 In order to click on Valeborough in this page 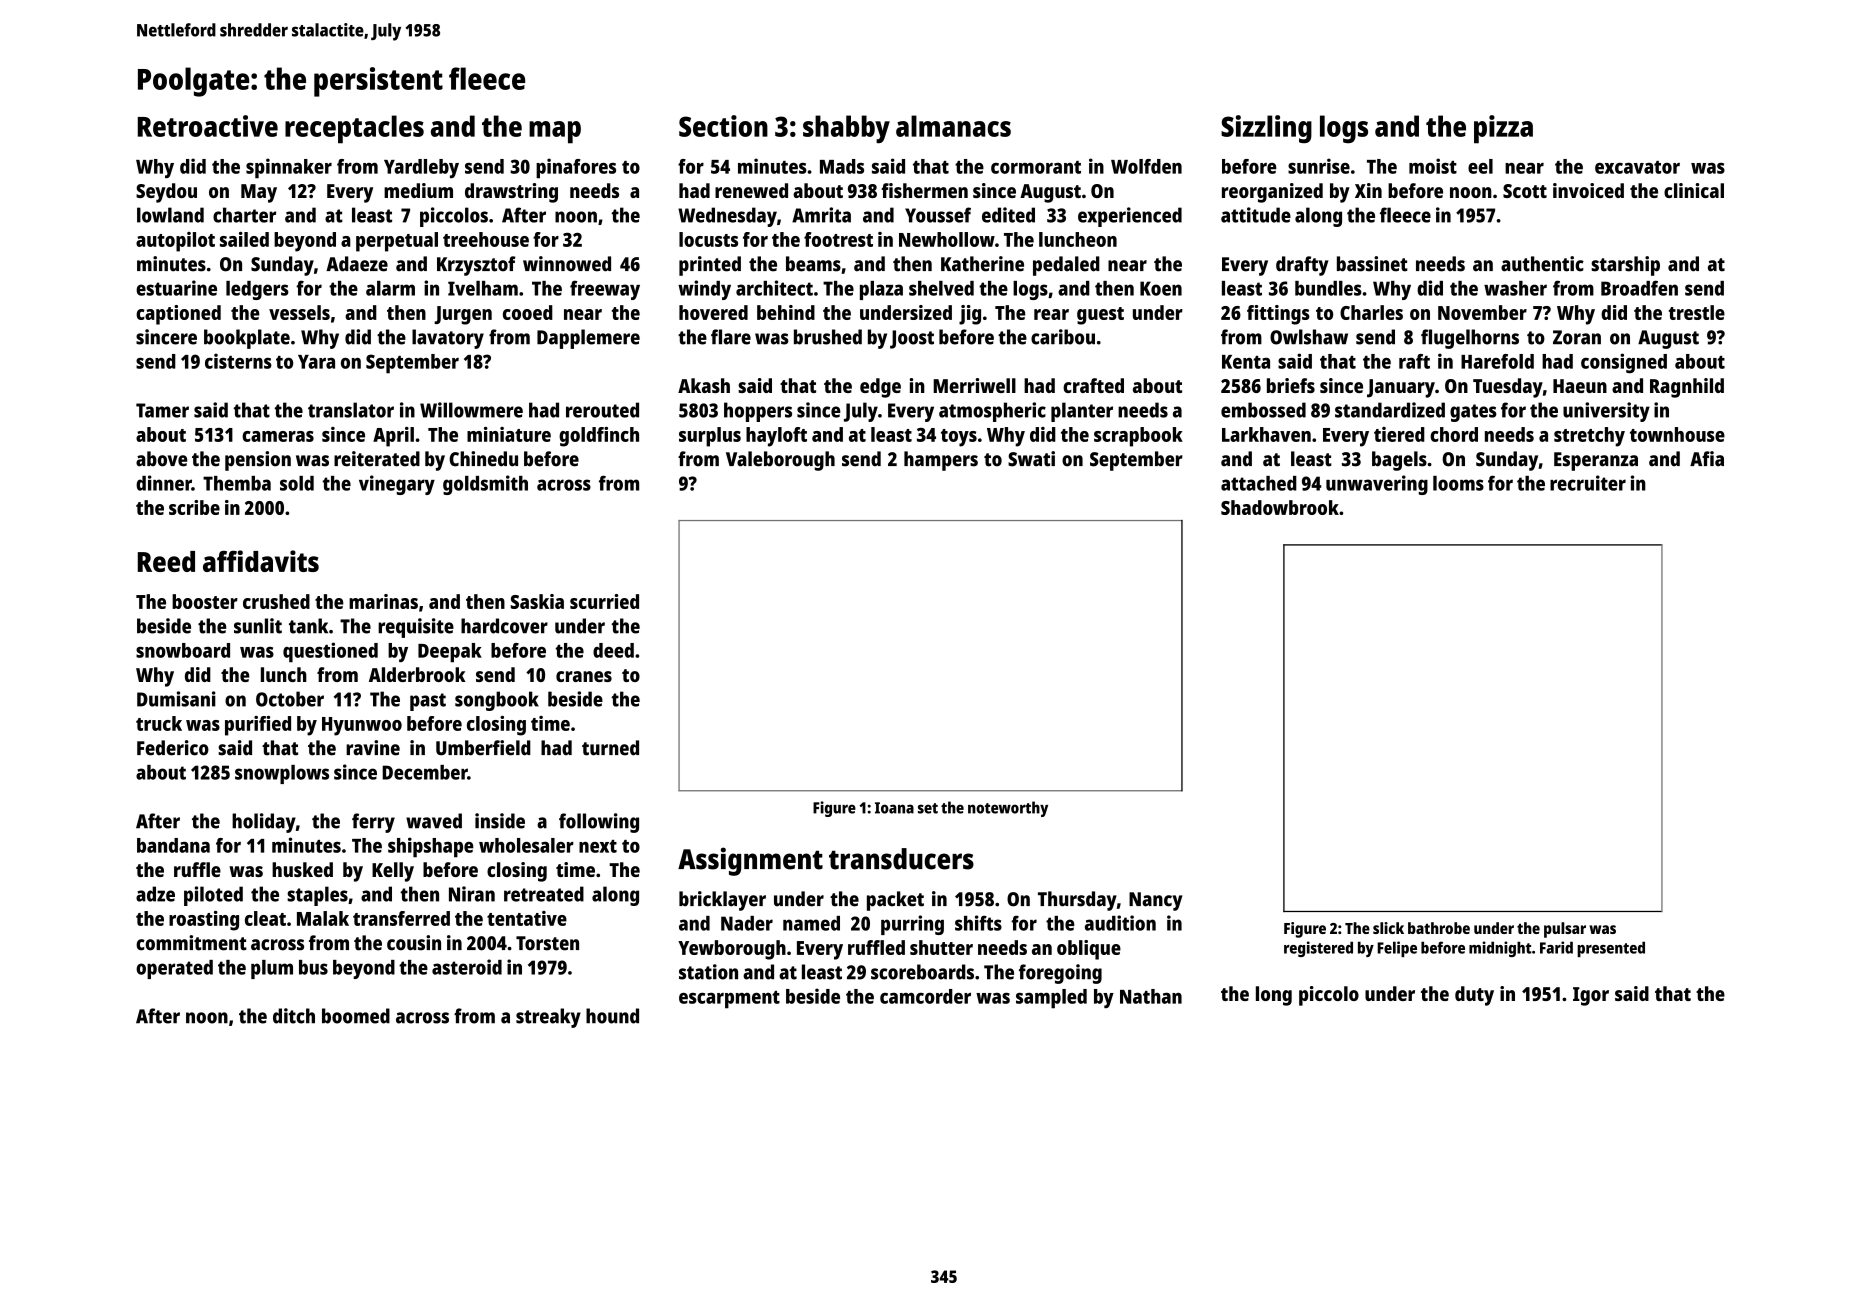, I will do `click(780, 461)`.
